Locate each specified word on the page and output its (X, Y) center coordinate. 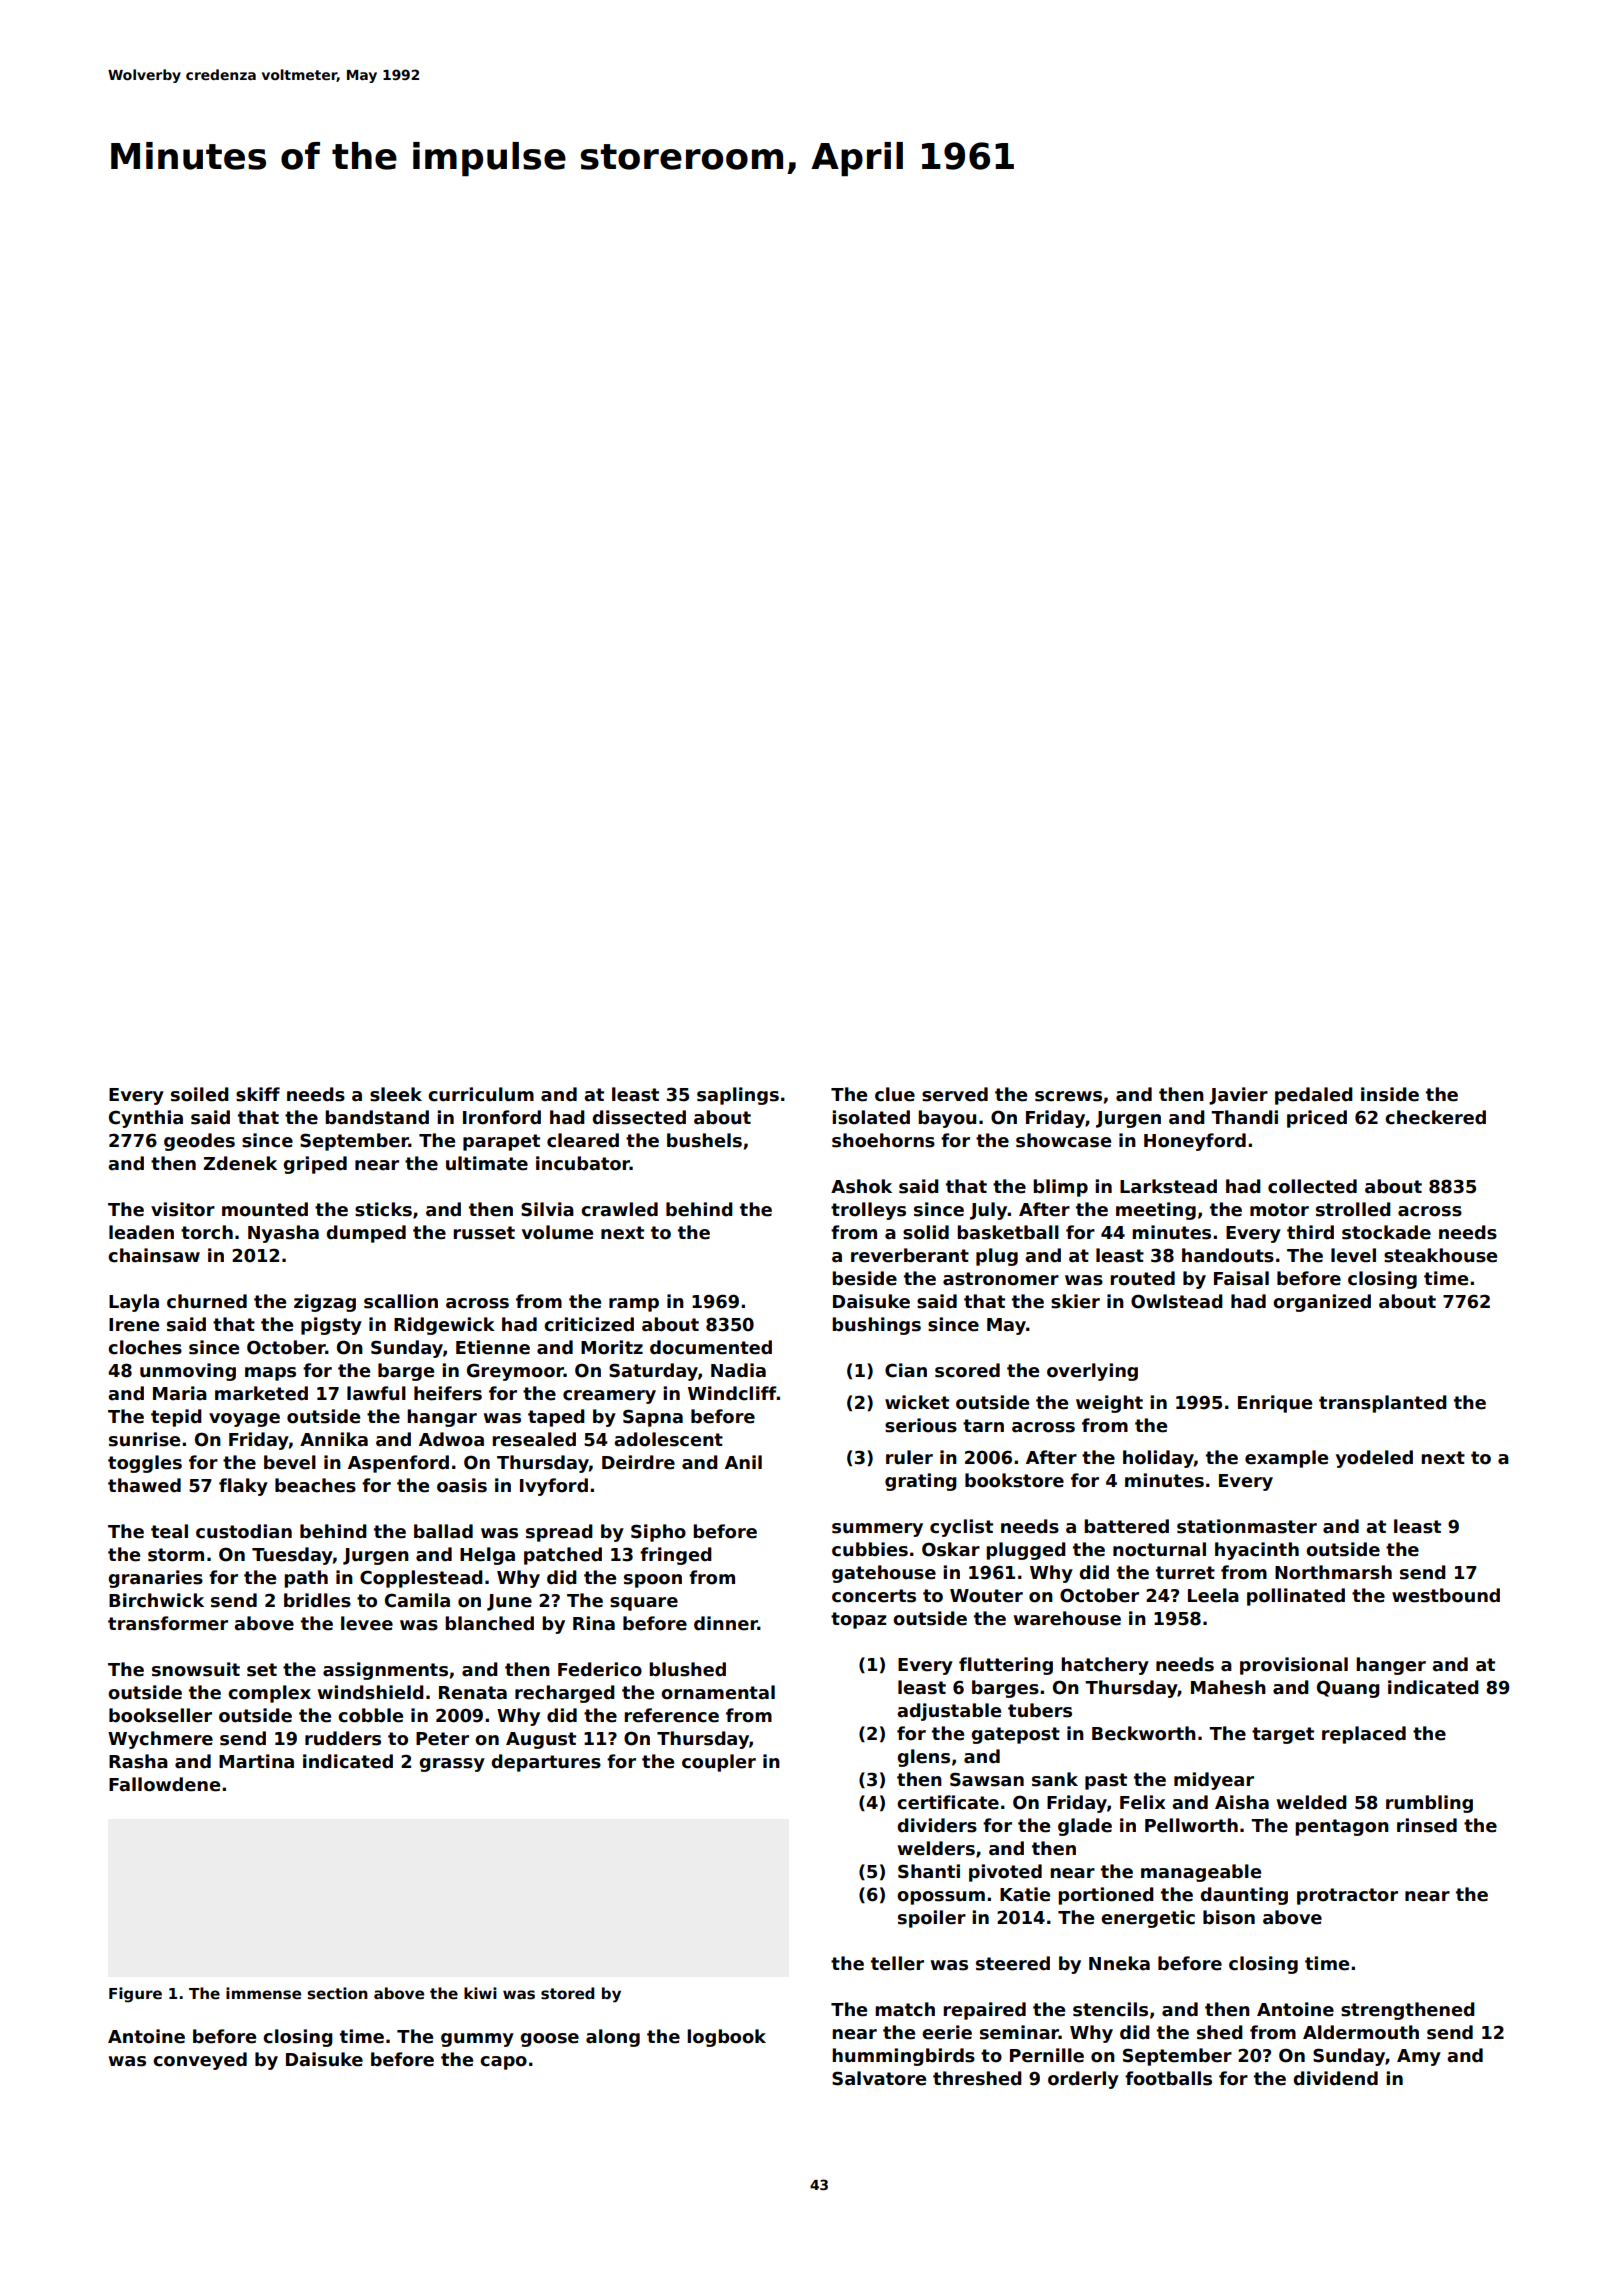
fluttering (1006, 1666)
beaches (315, 1485)
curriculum (481, 1094)
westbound (1446, 1595)
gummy (477, 2040)
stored (567, 1993)
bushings (876, 1326)
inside (1390, 1094)
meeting (1156, 1211)
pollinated (1296, 1597)
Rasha (138, 1761)
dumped (366, 1234)
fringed (676, 1556)
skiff (258, 1094)
